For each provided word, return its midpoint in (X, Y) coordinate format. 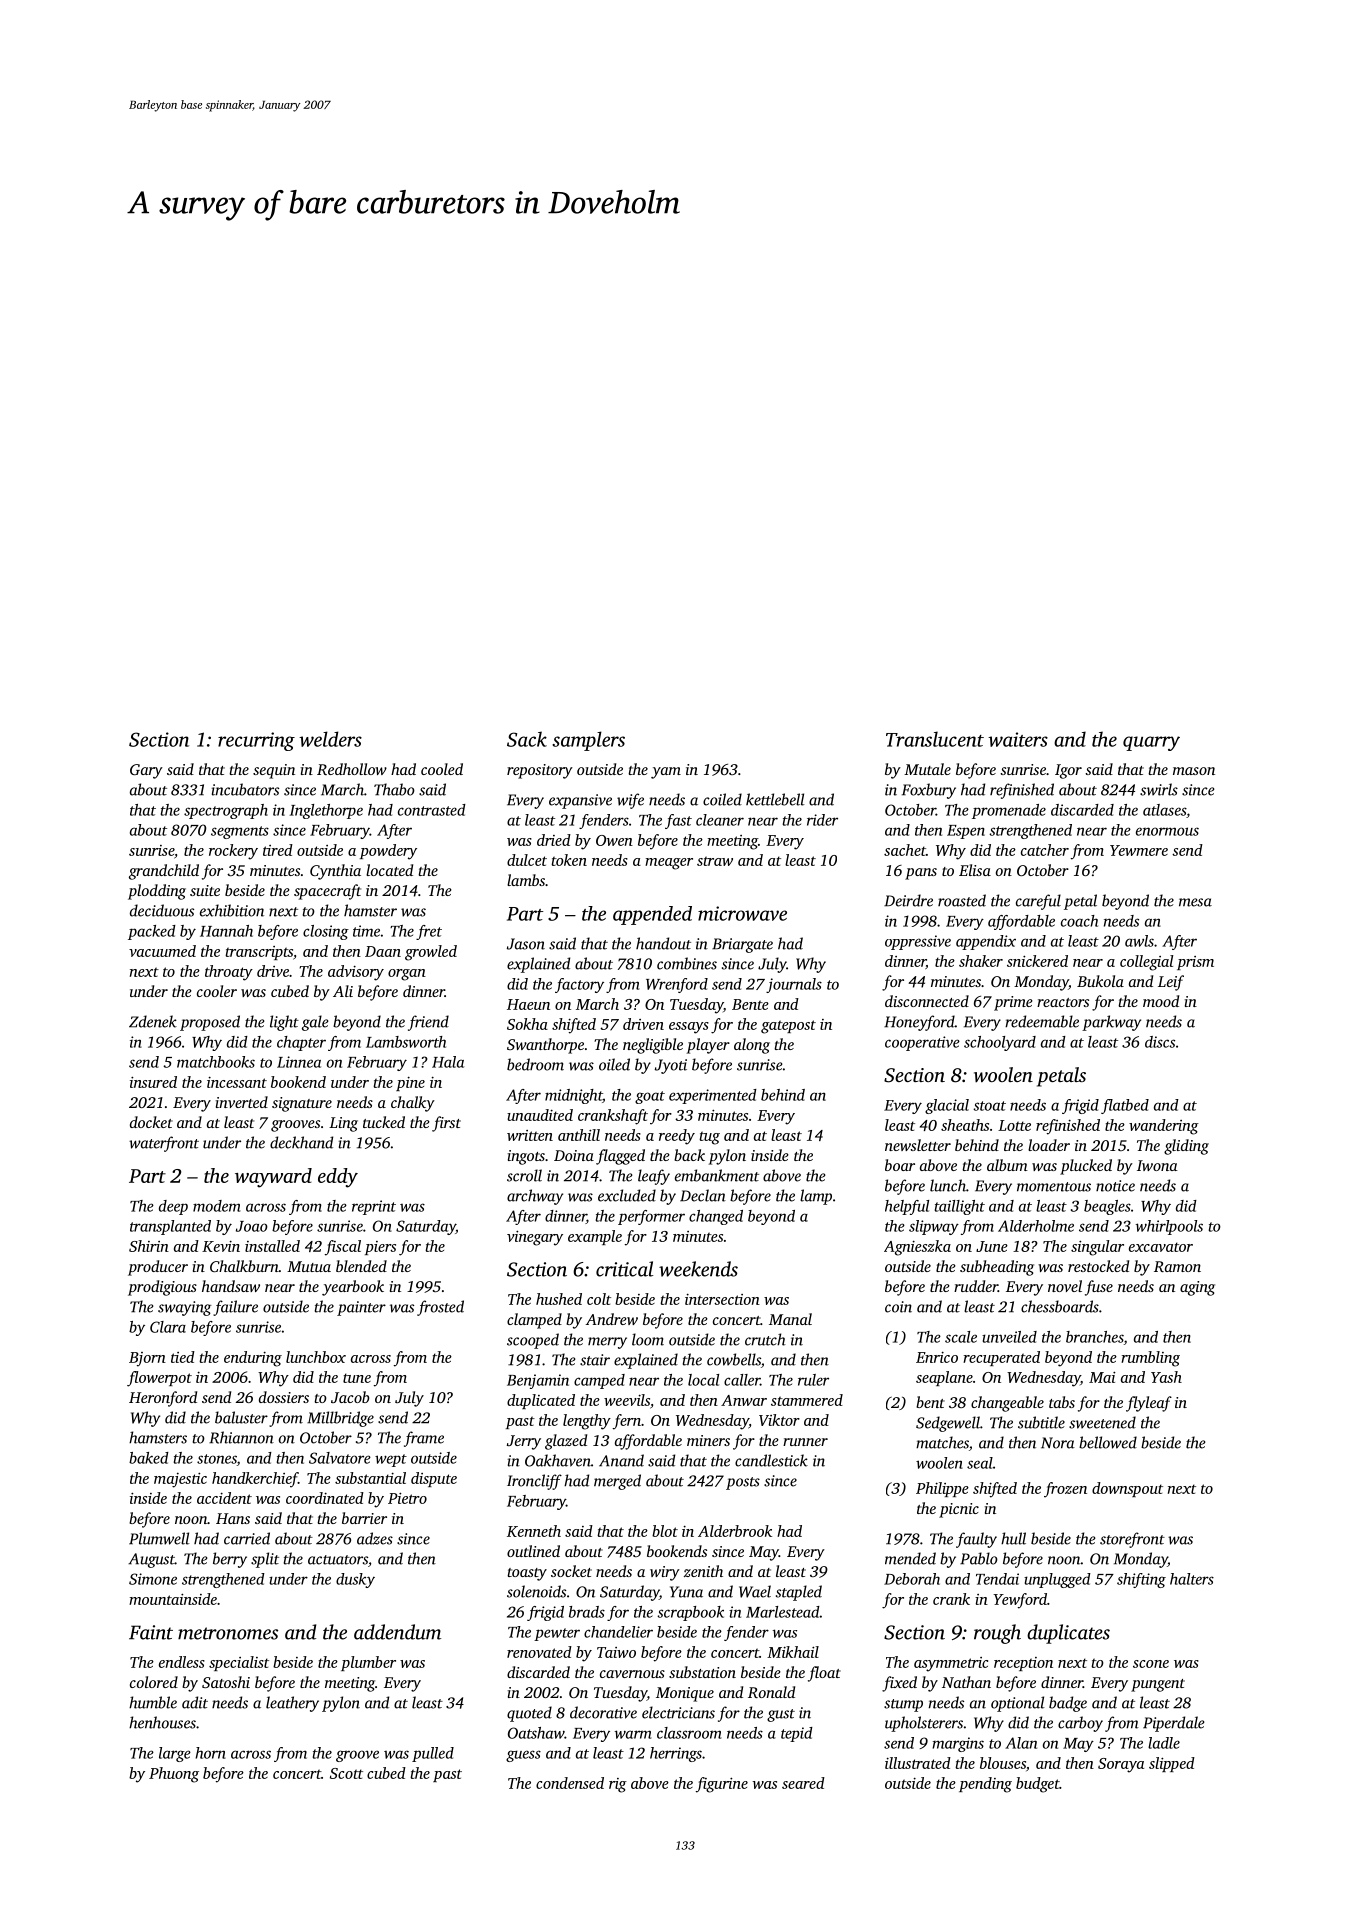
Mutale (927, 769)
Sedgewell (948, 1424)
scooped (533, 1341)
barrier (364, 1518)
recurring (256, 741)
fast (678, 821)
